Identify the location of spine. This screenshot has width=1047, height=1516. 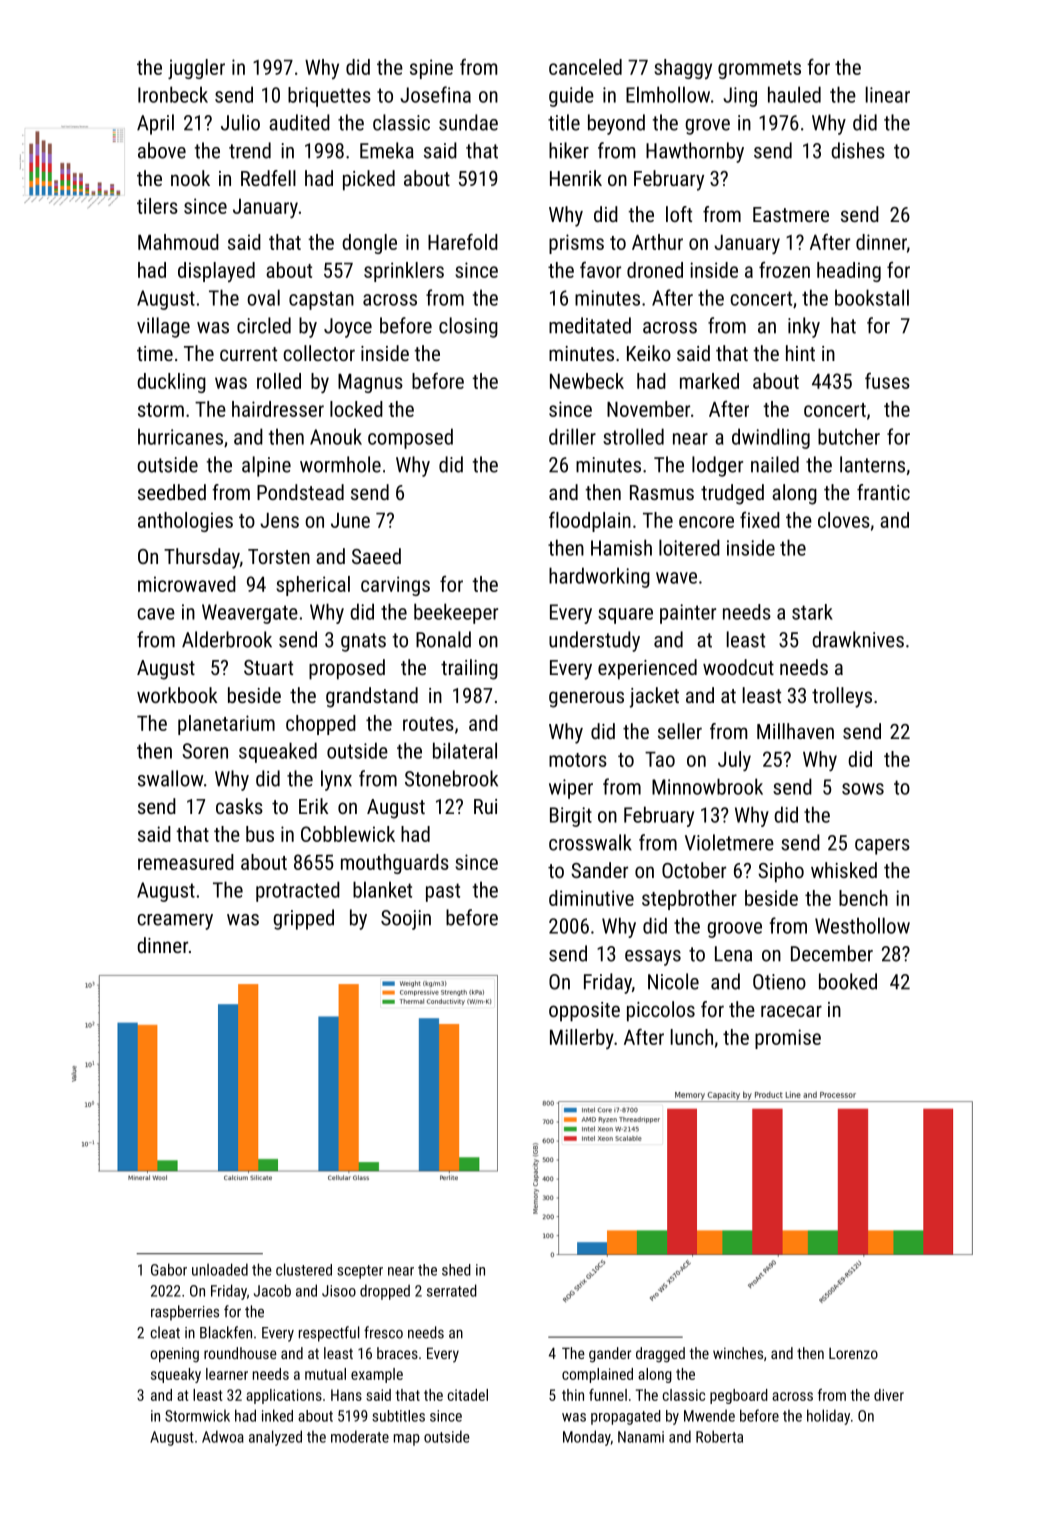
(431, 69).
